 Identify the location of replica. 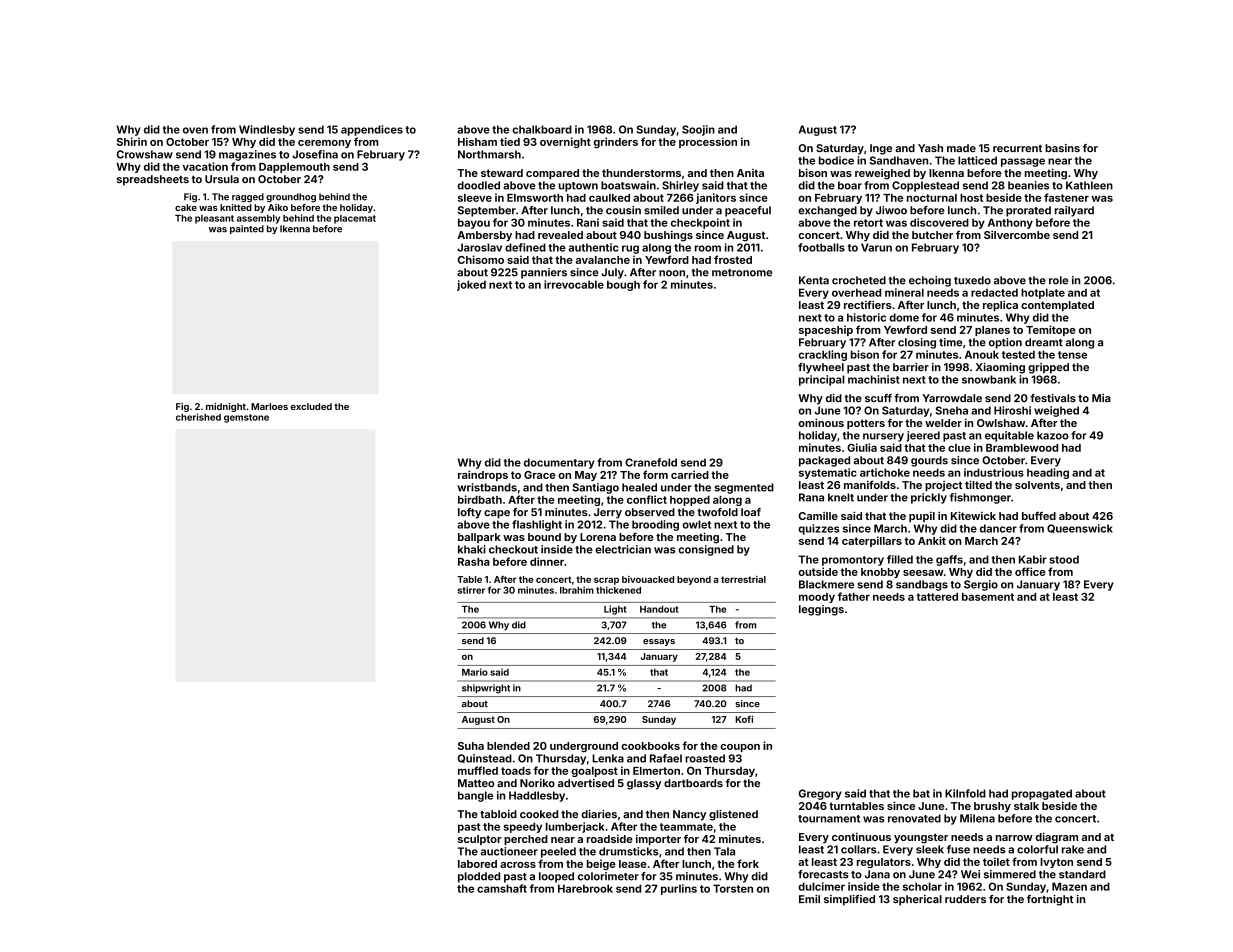
(1000, 305).
